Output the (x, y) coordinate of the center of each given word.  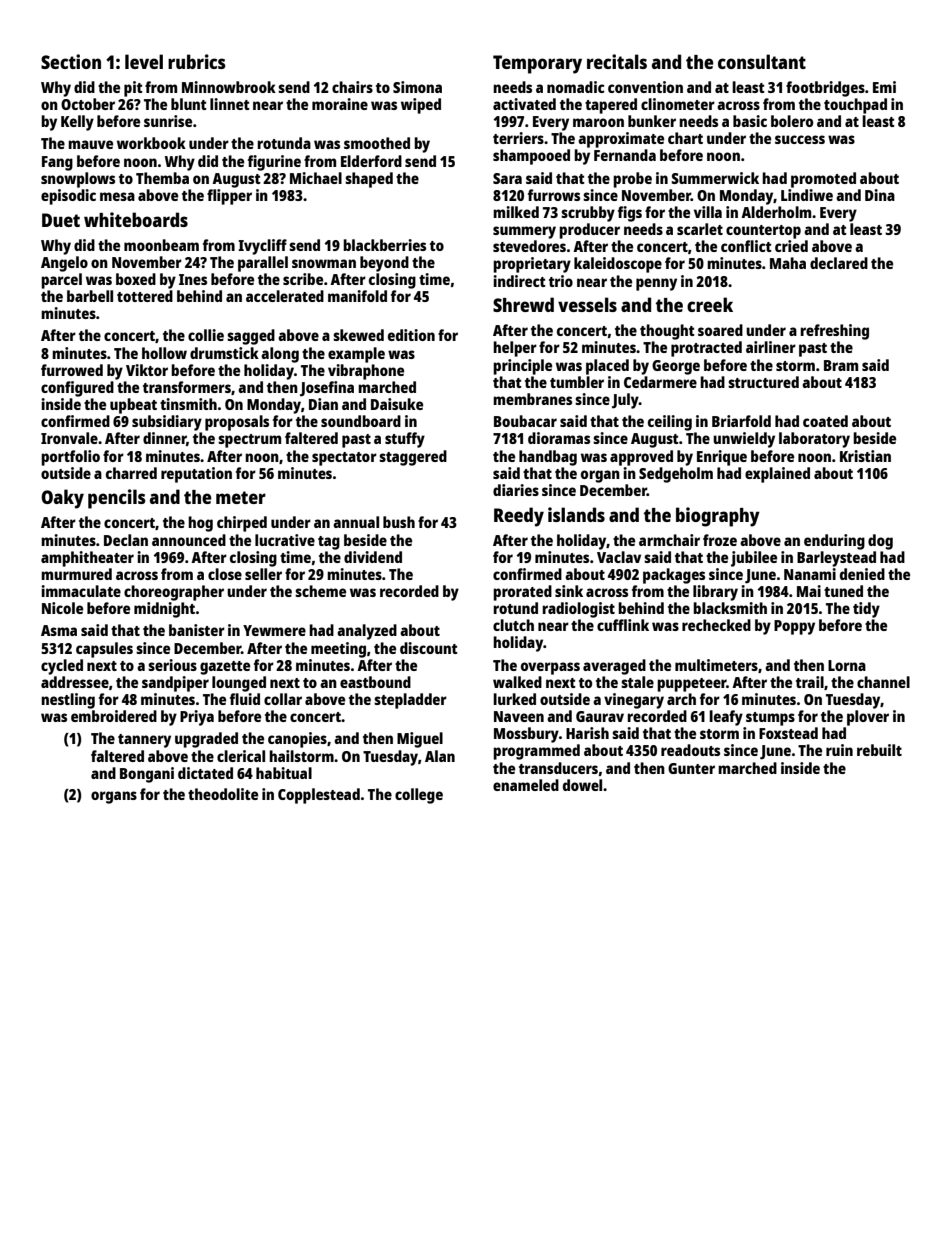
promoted (823, 180)
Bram (841, 365)
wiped (421, 106)
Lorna (847, 665)
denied (862, 574)
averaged (614, 667)
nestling (68, 701)
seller (263, 574)
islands (576, 514)
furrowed (72, 370)
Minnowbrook (229, 87)
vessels (587, 304)
